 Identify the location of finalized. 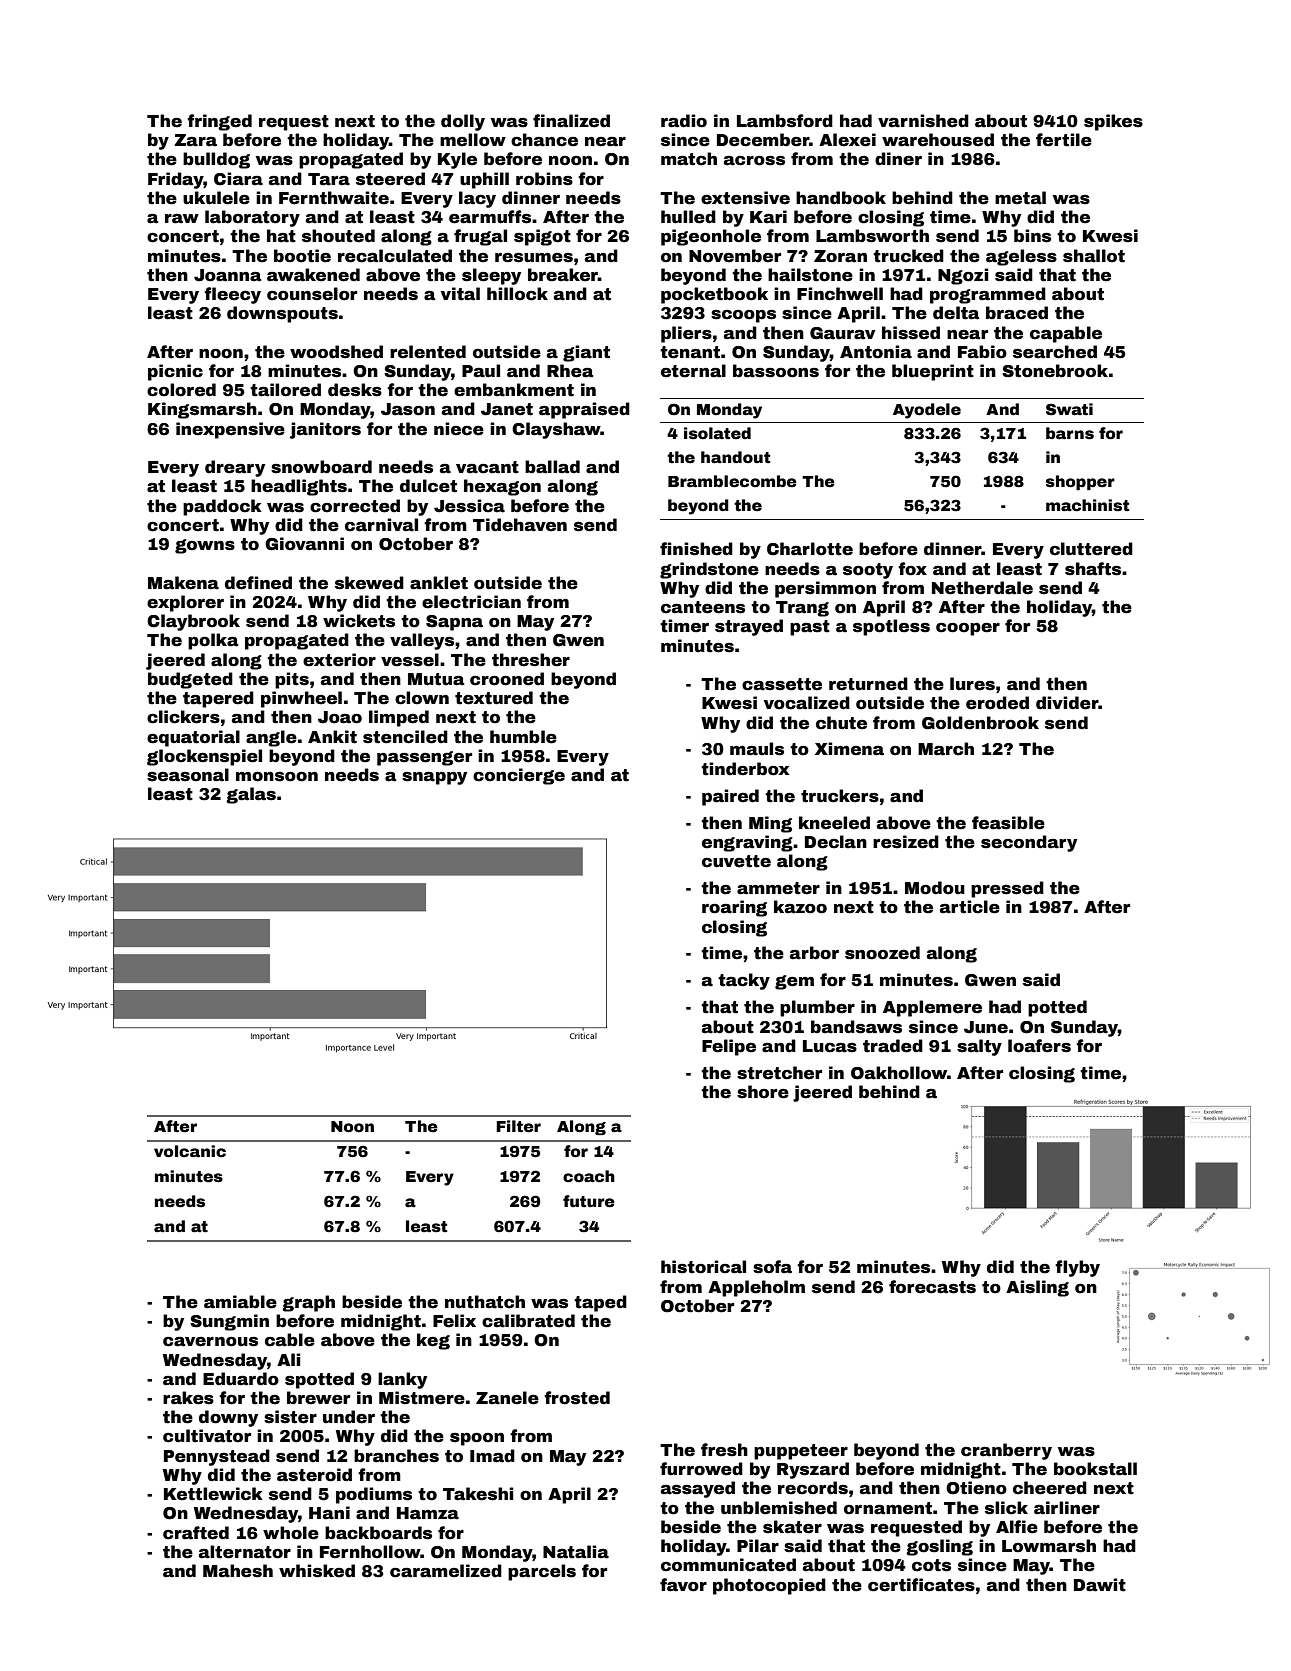
(571, 121).
